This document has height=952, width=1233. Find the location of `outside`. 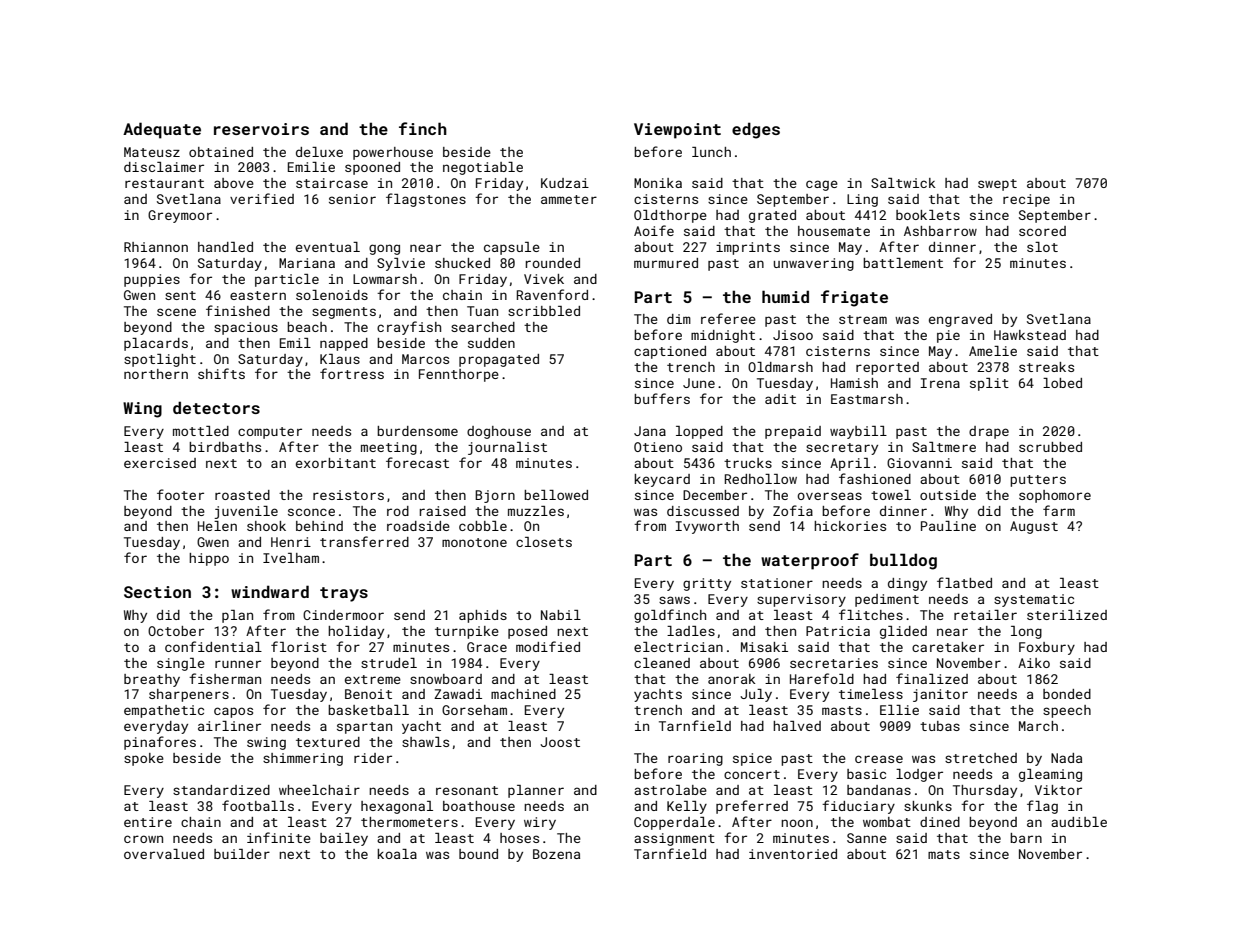

outside is located at coordinates (948, 495).
